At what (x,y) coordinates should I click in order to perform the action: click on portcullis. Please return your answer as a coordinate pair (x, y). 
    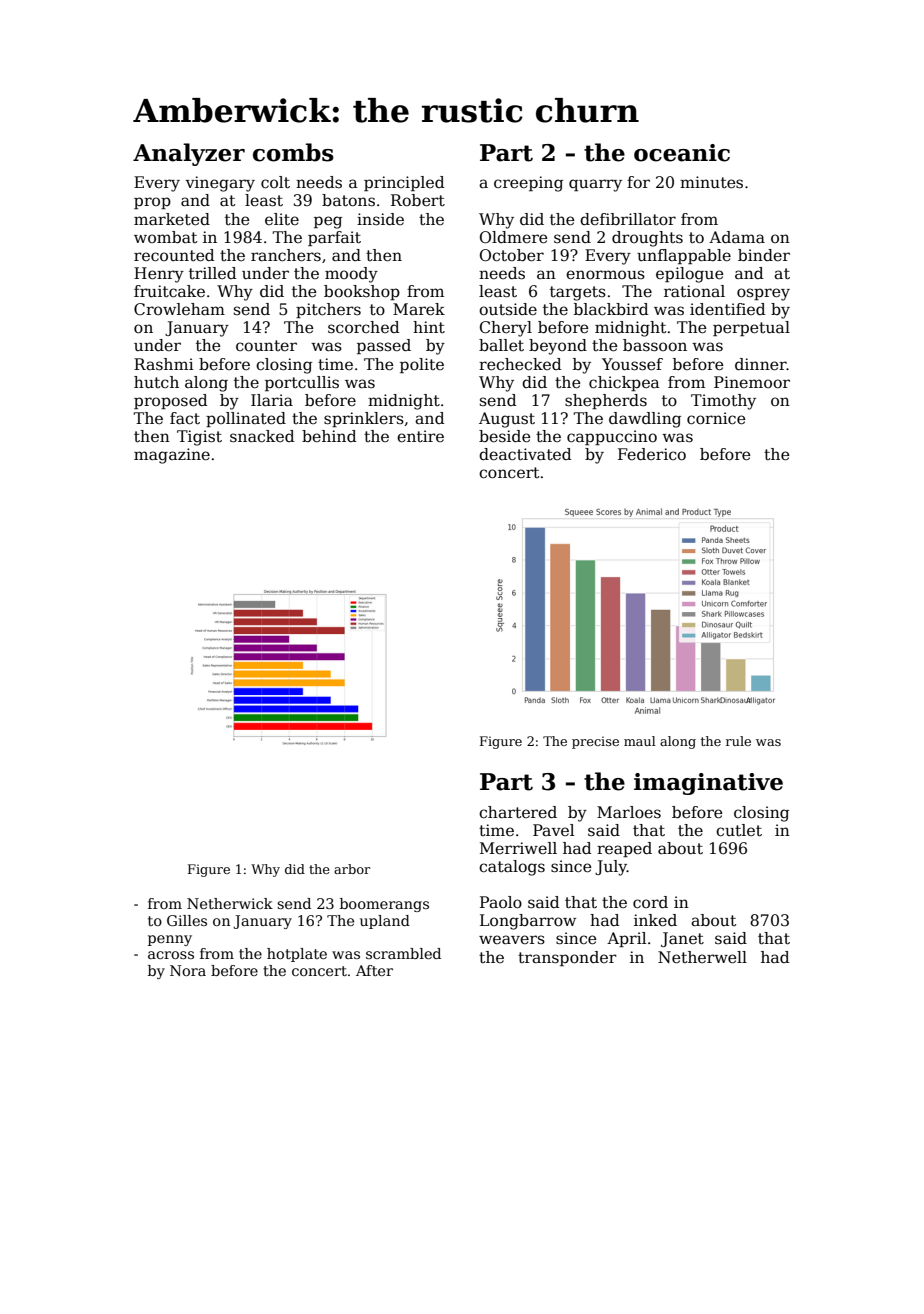
    Looking at the image, I should click on (302, 383).
